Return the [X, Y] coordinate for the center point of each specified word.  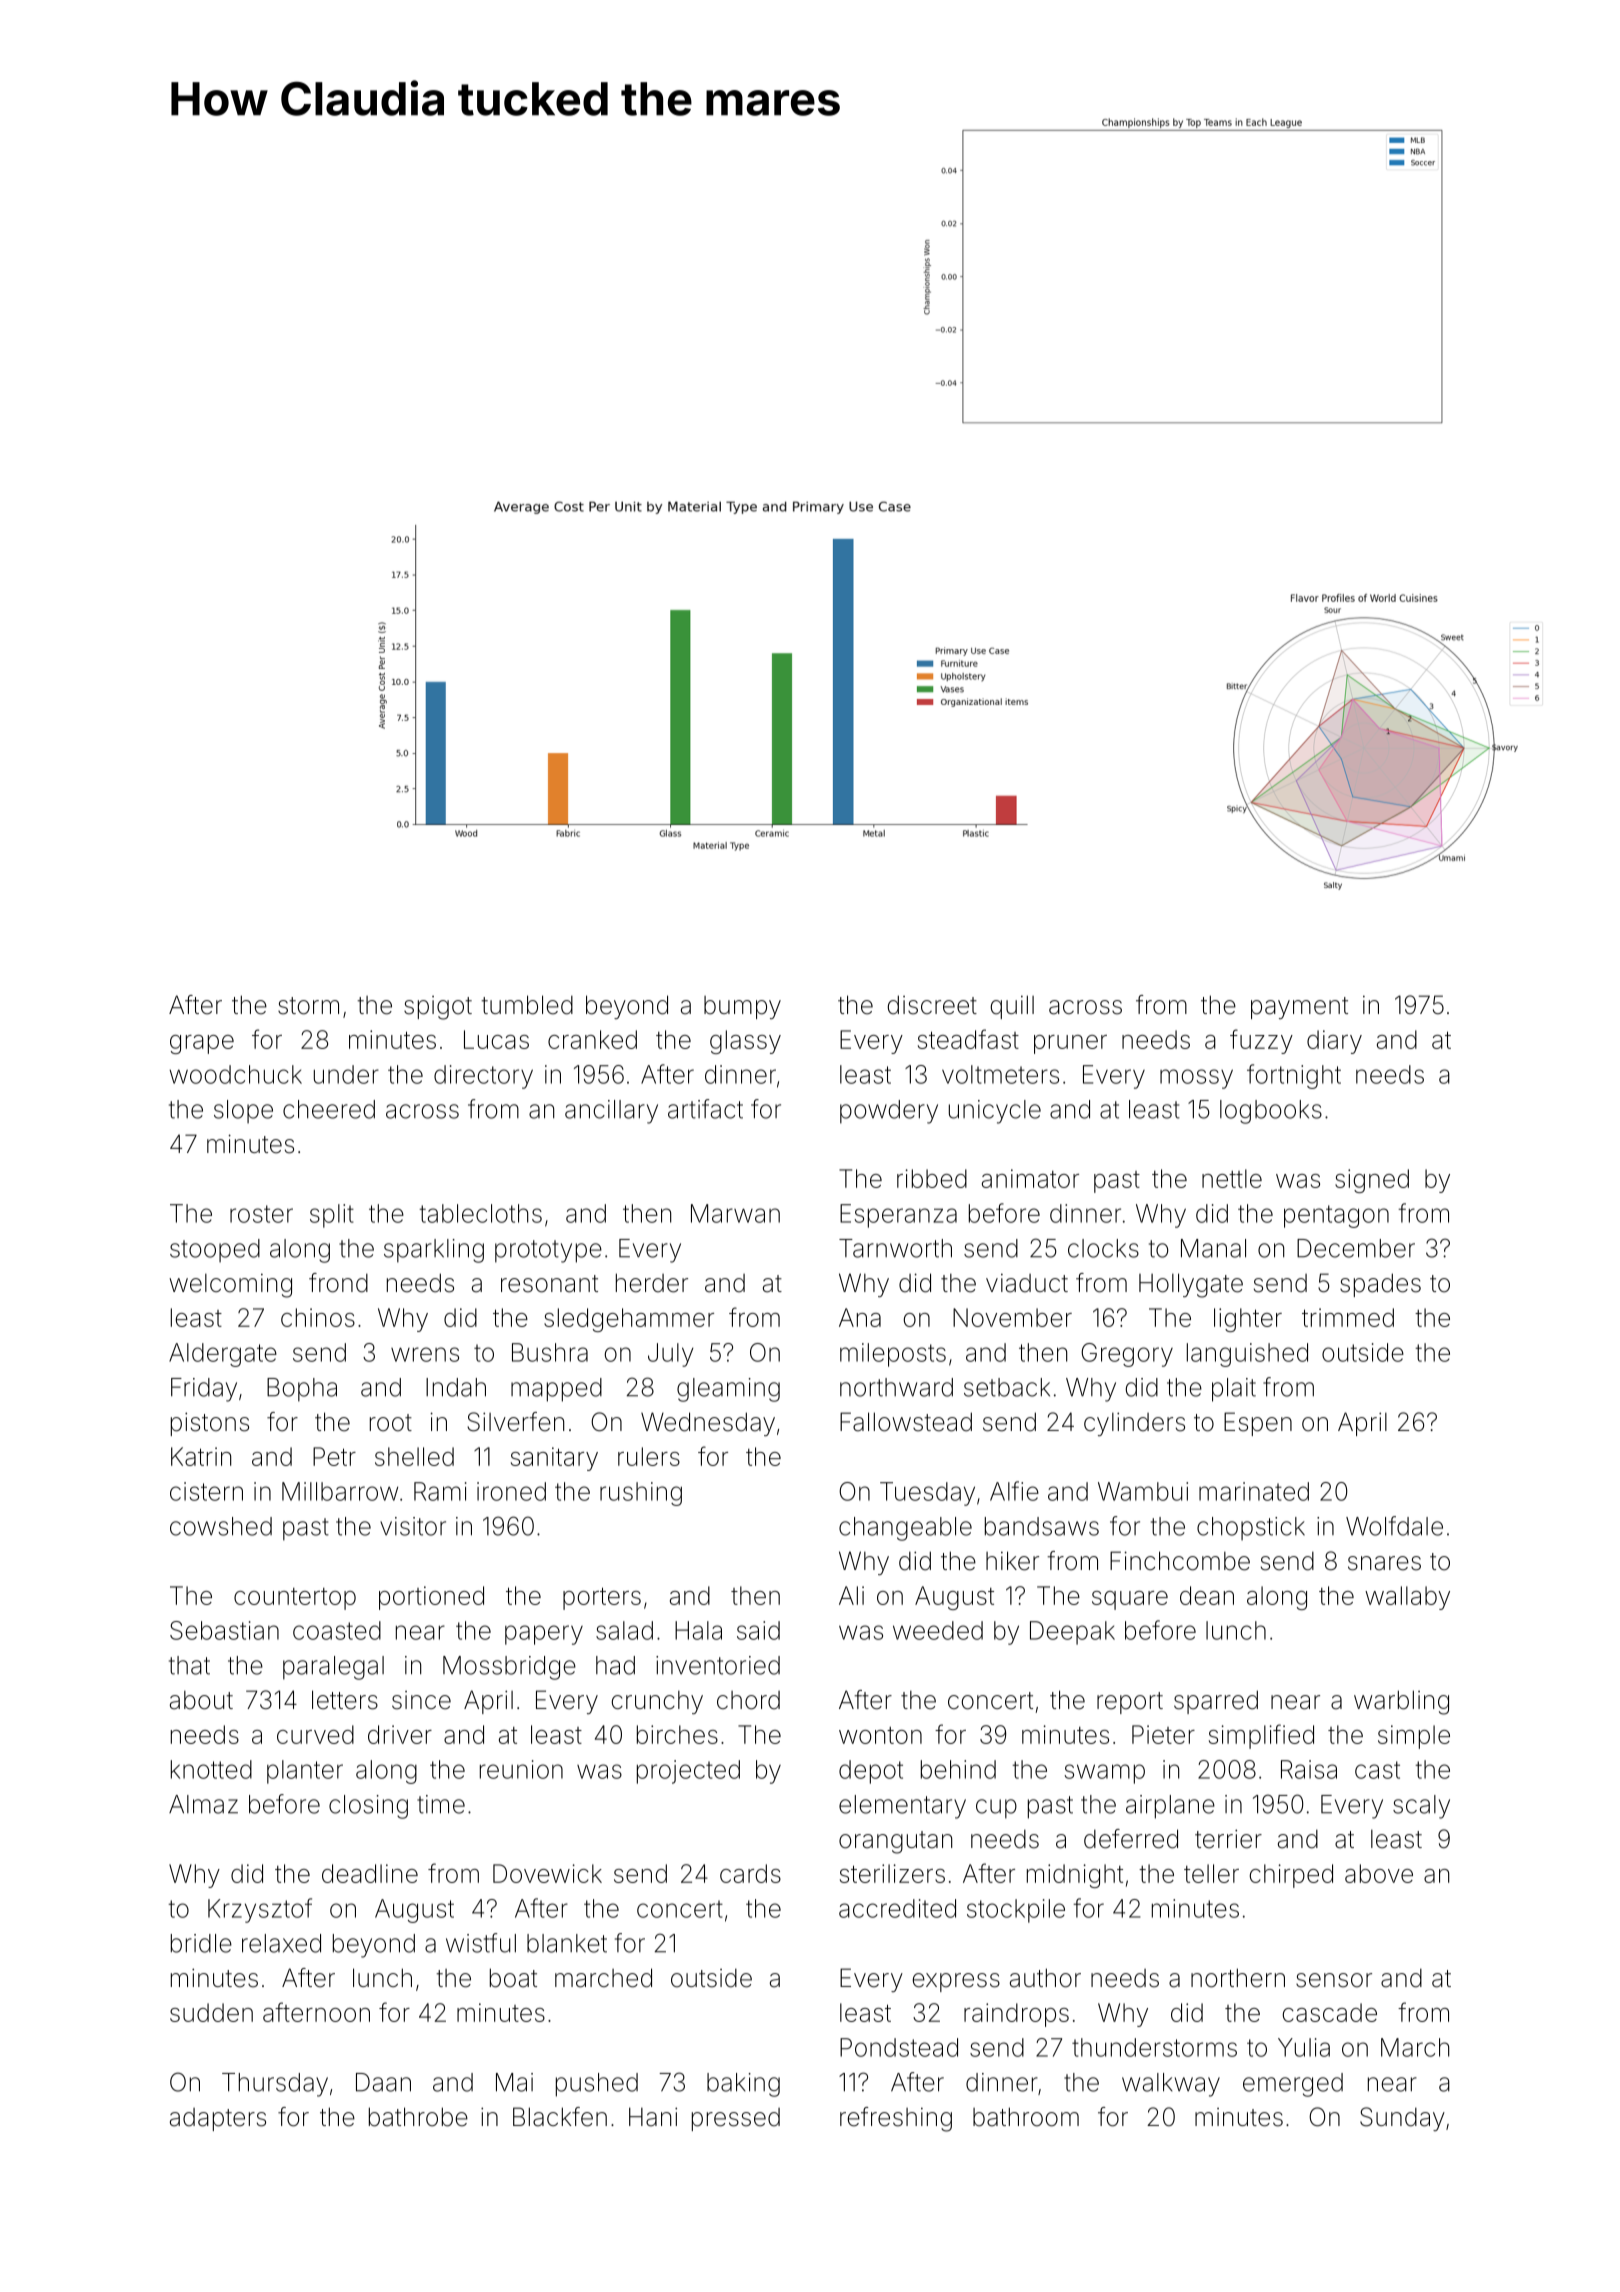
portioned [431, 1598]
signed [1372, 1181]
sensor [1334, 1980]
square [1130, 1600]
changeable [905, 1529]
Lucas [496, 1039]
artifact [705, 1109]
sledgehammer [629, 1320]
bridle [201, 1943]
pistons [210, 1424]
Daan [383, 2082]
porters [602, 1598]
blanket [567, 1943]
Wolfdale [1394, 1526]
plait [1234, 1390]
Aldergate [223, 1355]
